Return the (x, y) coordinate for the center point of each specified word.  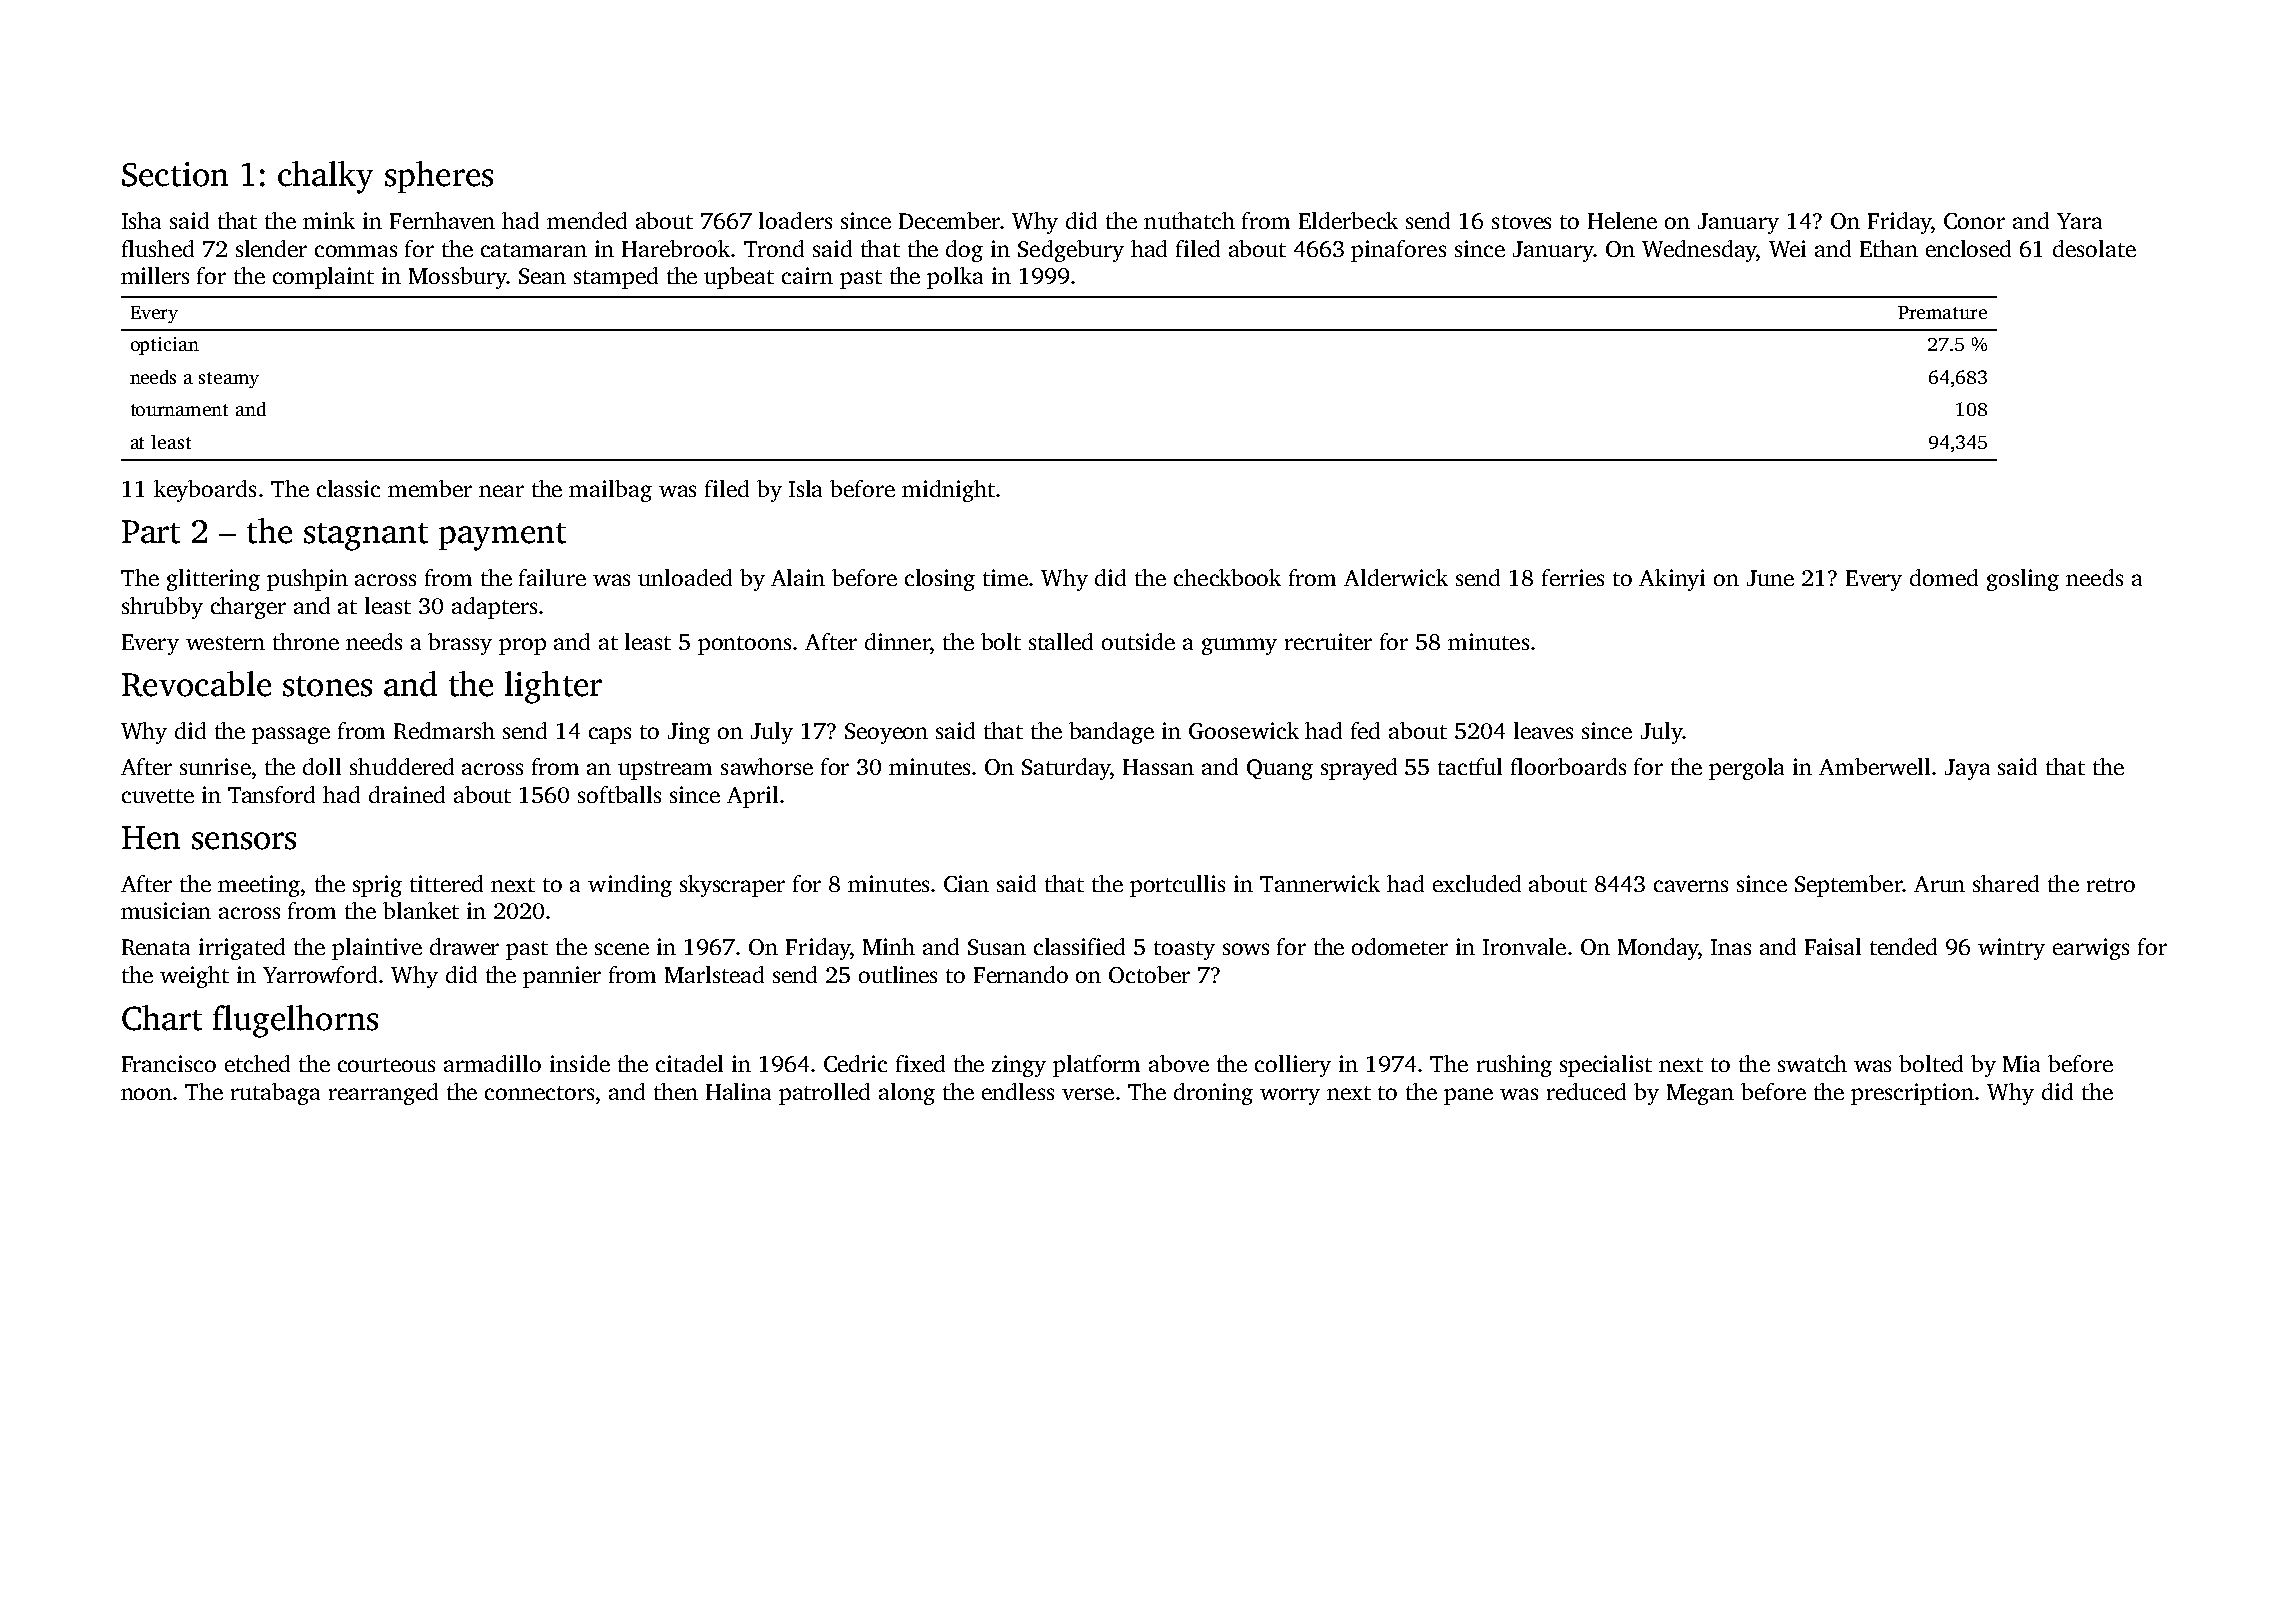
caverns (1691, 886)
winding (630, 886)
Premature (1942, 312)
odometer (1400, 946)
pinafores (1398, 251)
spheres (439, 177)
